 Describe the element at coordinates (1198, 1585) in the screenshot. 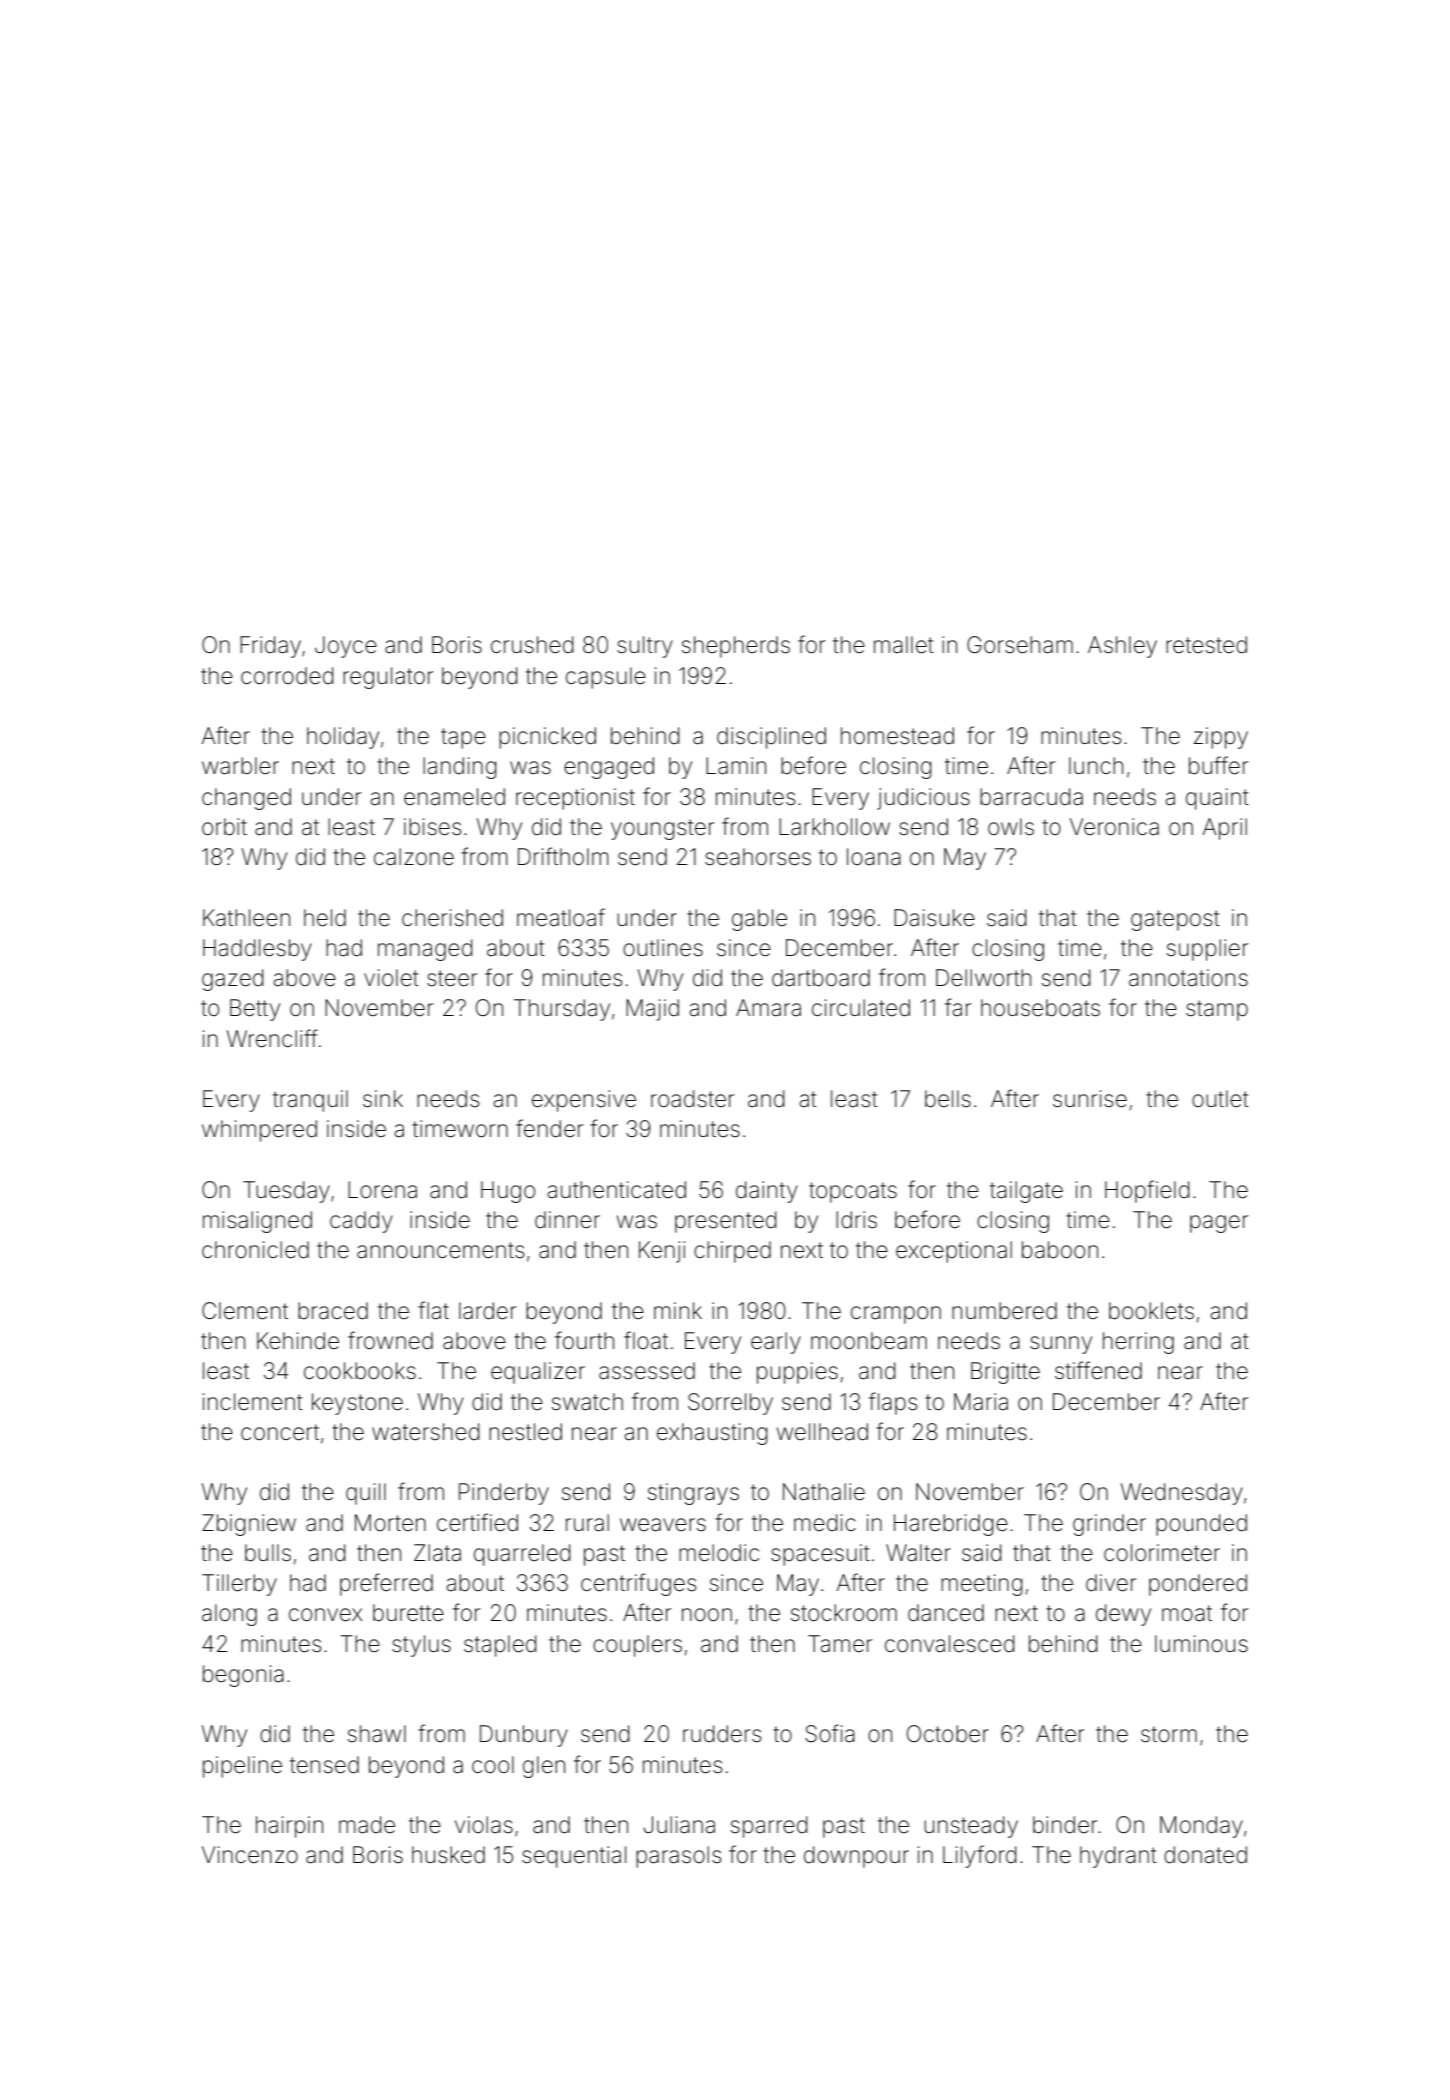

I see `pondered` at that location.
